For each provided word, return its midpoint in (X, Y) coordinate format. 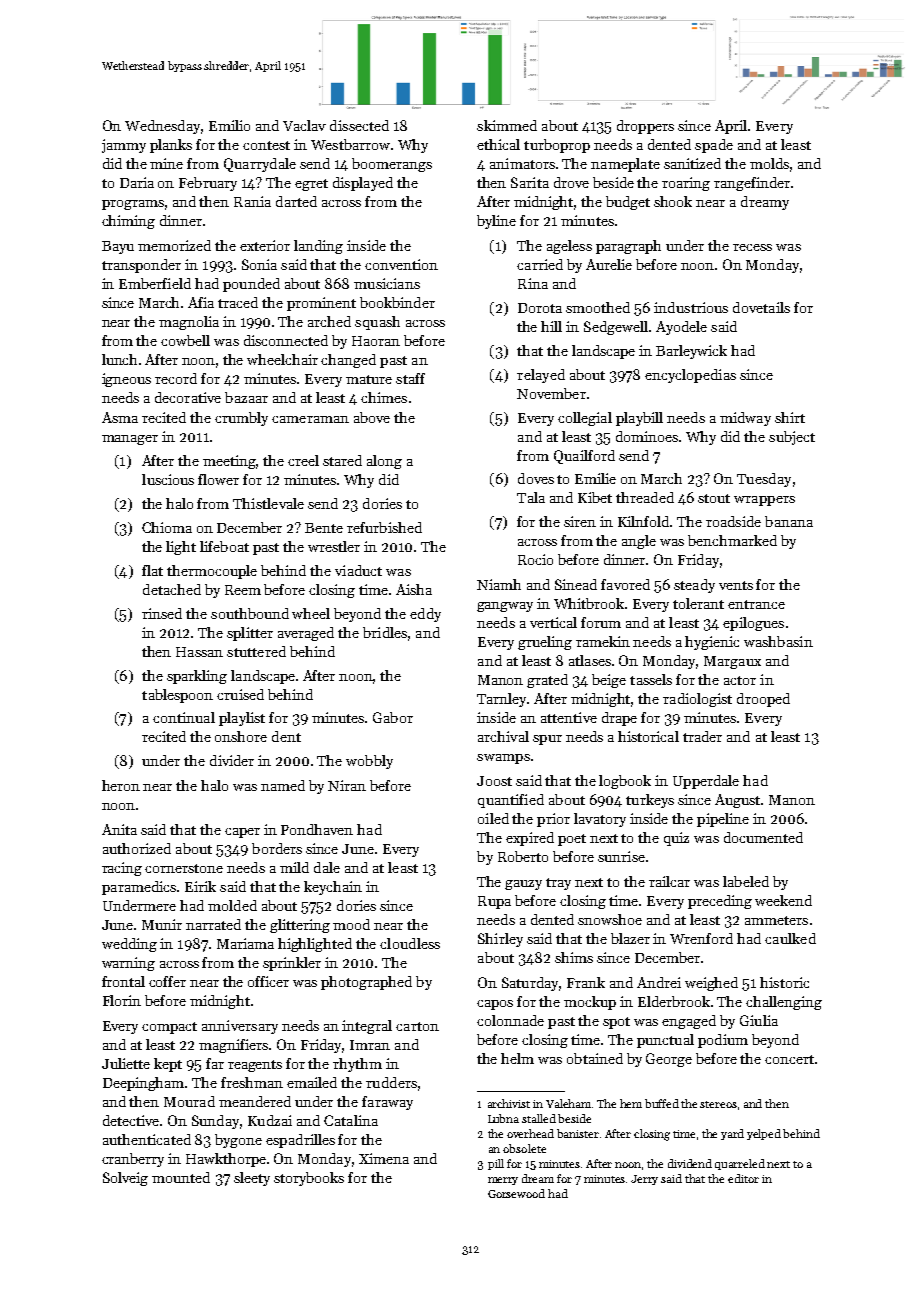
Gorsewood (516, 1193)
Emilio (229, 125)
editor (743, 1178)
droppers (645, 127)
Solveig (125, 1179)
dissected (359, 125)
